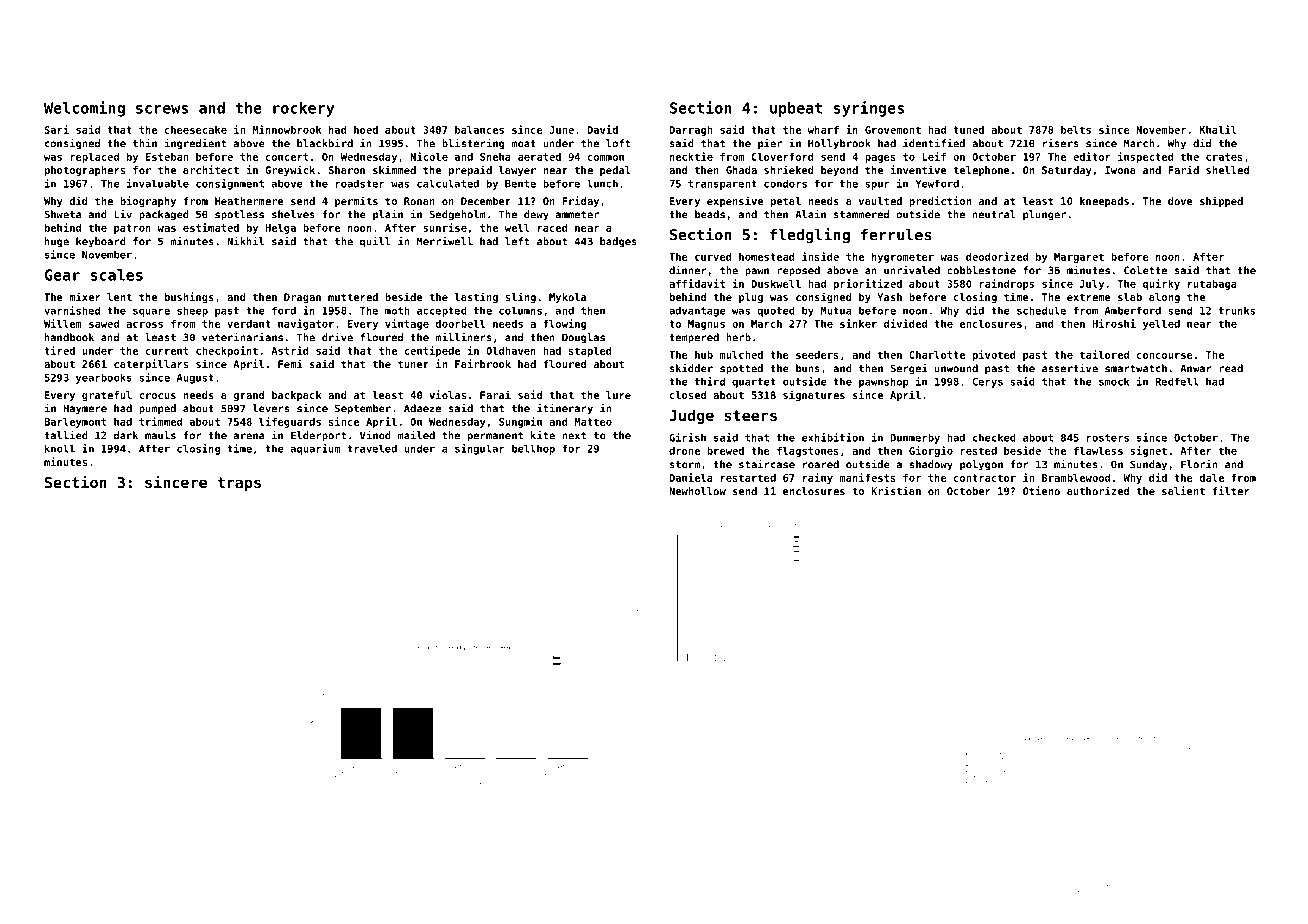 The height and width of the document is (924, 1308). What do you see at coordinates (239, 484) in the document?
I see `traps` at bounding box center [239, 484].
